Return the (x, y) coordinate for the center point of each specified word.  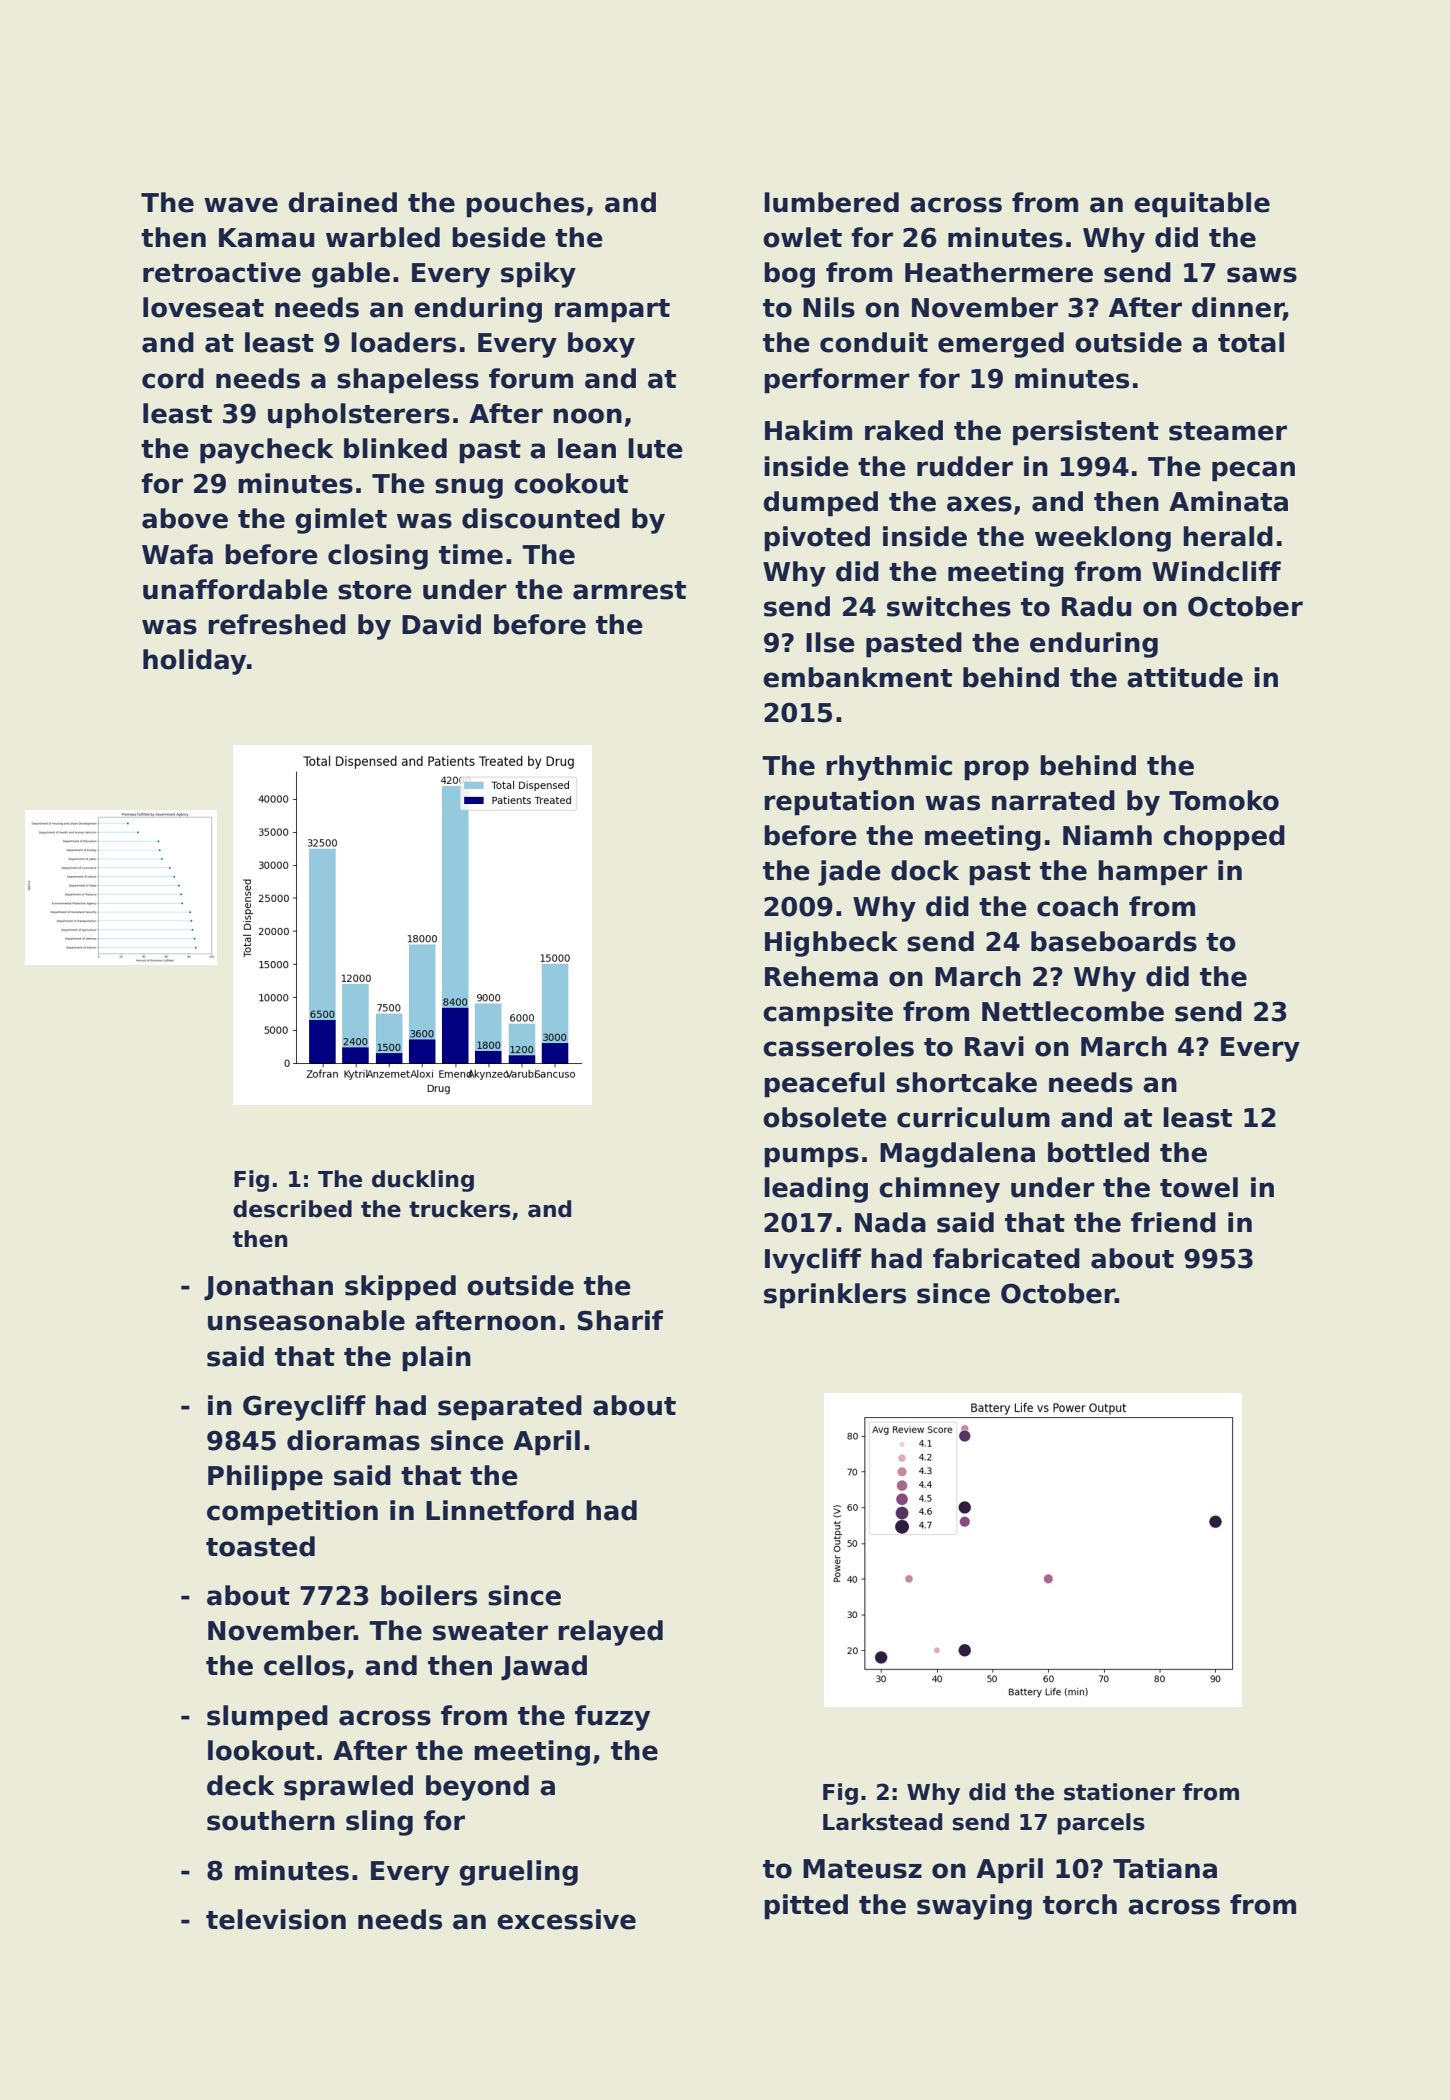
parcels (1101, 1824)
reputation (839, 803)
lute (655, 448)
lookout (261, 1750)
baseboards (1114, 941)
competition (292, 1513)
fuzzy (612, 1718)
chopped (1224, 838)
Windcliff (1216, 571)
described (292, 1209)
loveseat (203, 307)
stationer (1119, 1792)
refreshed (277, 624)
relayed (610, 1633)
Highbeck (831, 944)
